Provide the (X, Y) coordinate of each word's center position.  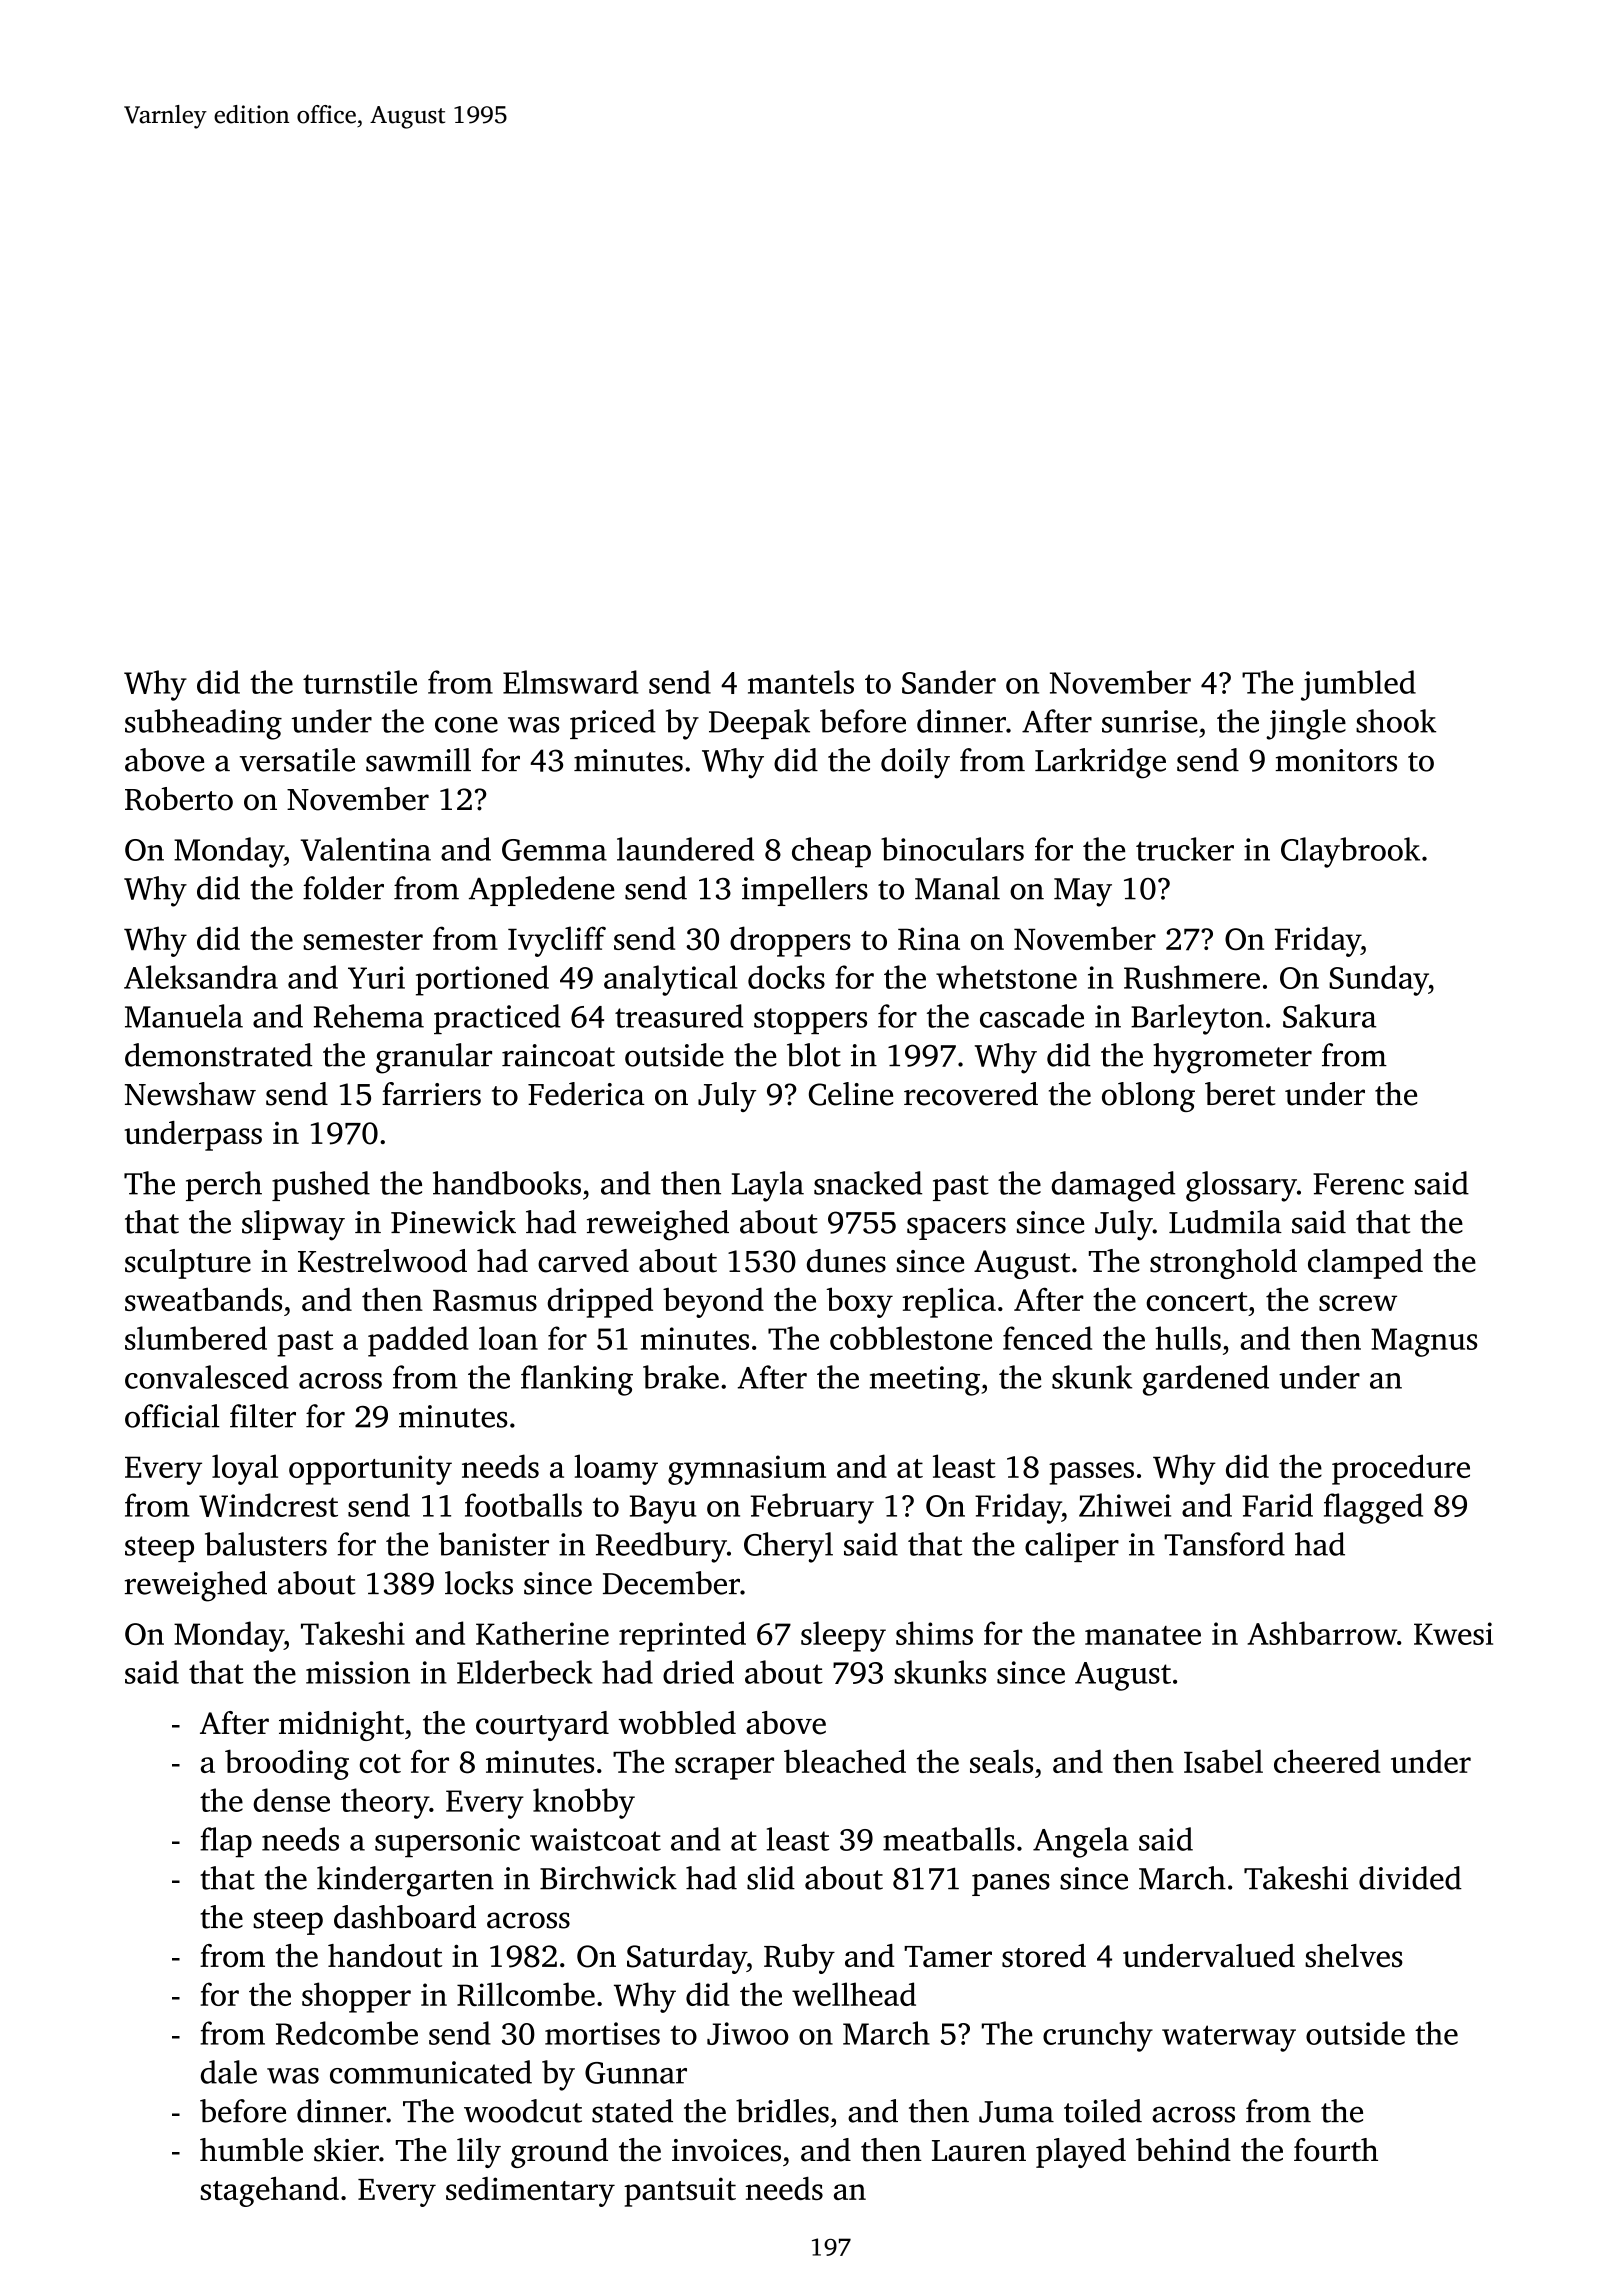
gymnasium (747, 1470)
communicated (431, 2072)
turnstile (360, 682)
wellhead (854, 1994)
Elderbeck (525, 1672)
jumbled (1358, 685)
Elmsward (570, 682)
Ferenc (1358, 1184)
